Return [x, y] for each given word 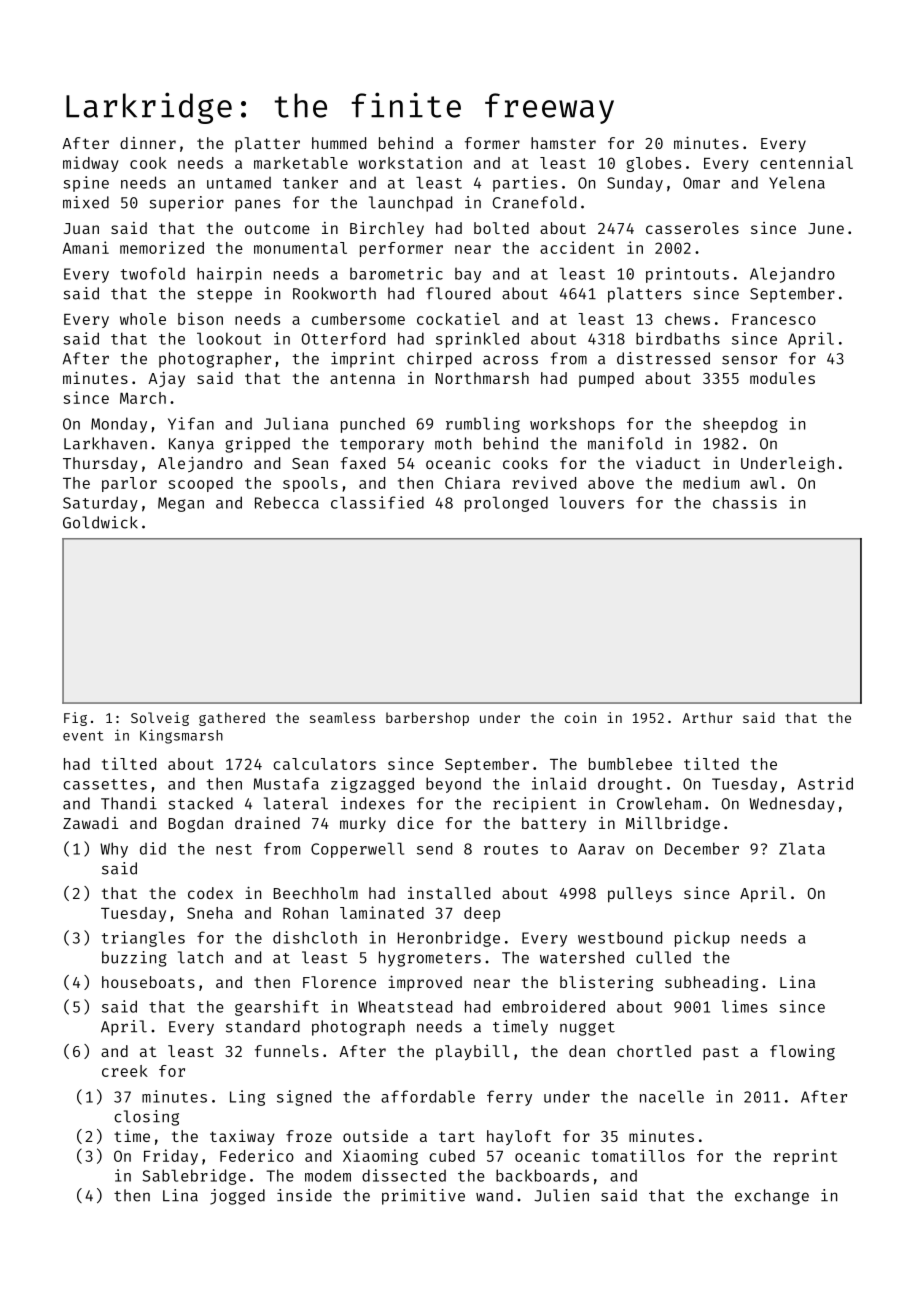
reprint [805, 1157]
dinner [148, 143]
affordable [428, 1096]
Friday [171, 1157]
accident [577, 247]
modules [782, 378]
